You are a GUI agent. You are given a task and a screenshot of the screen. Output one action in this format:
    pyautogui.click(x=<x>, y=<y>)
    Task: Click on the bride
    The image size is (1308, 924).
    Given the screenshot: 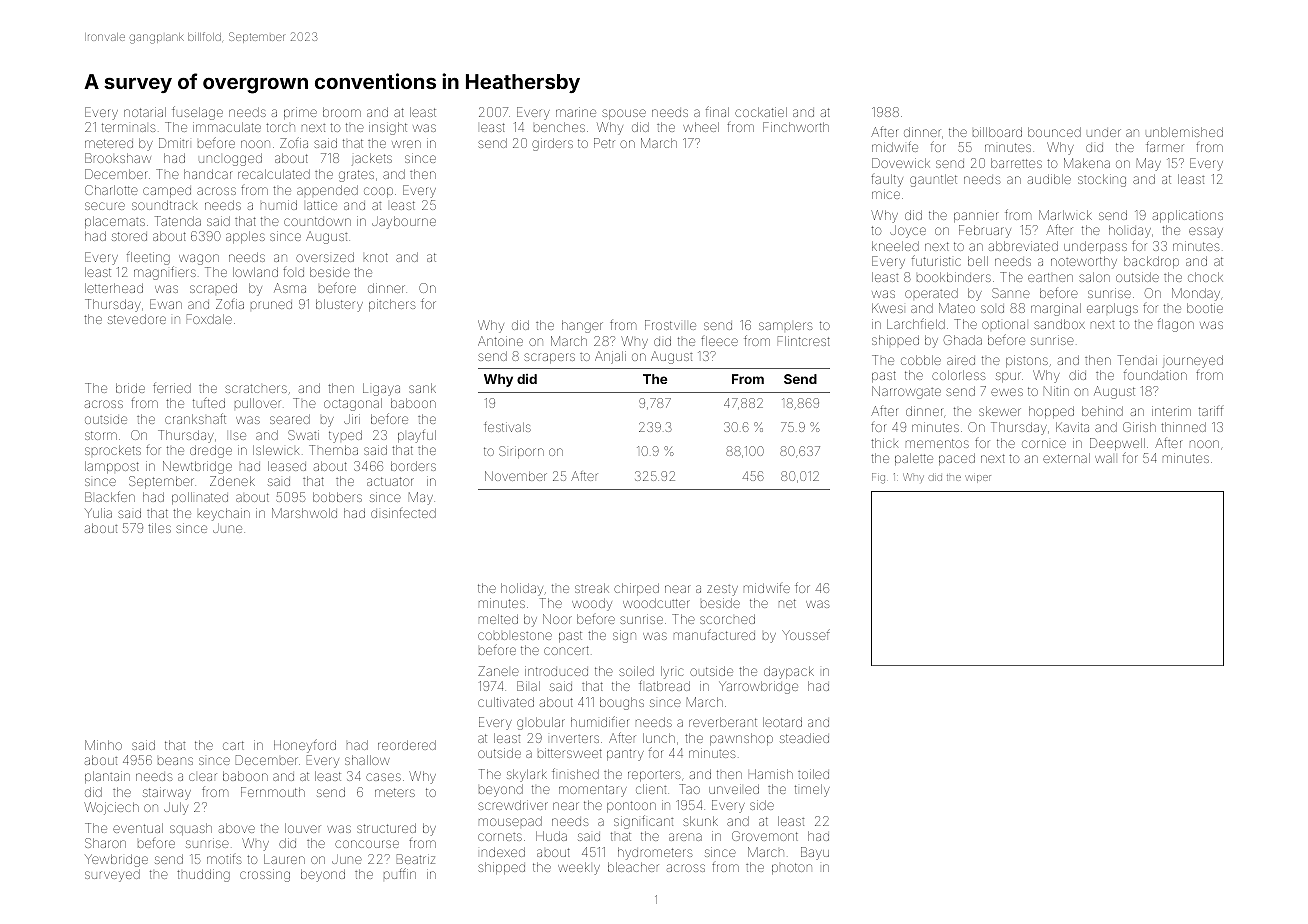 What is the action you would take?
    pyautogui.click(x=130, y=388)
